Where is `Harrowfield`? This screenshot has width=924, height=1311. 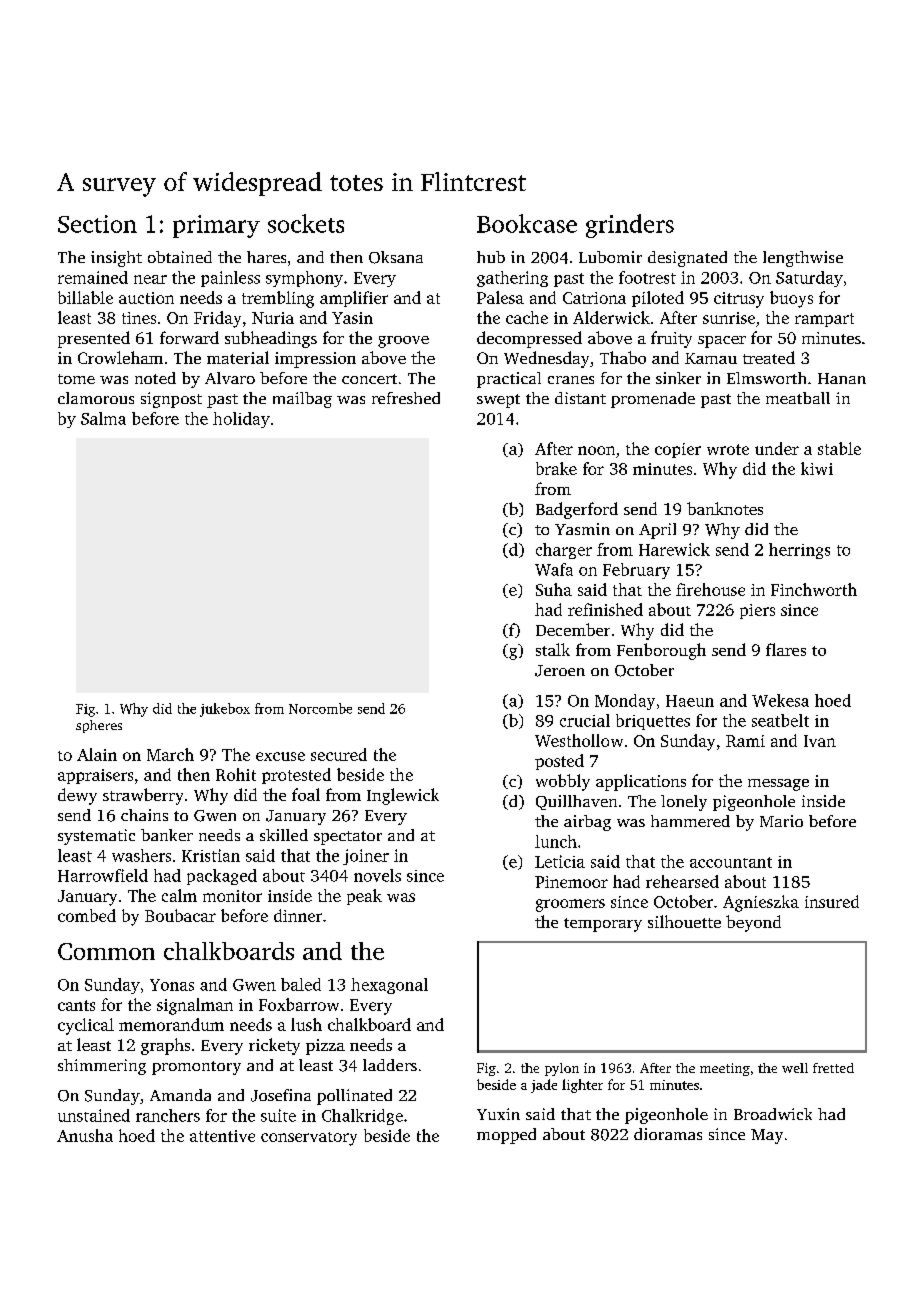
Harrowfield is located at coordinates (103, 875).
